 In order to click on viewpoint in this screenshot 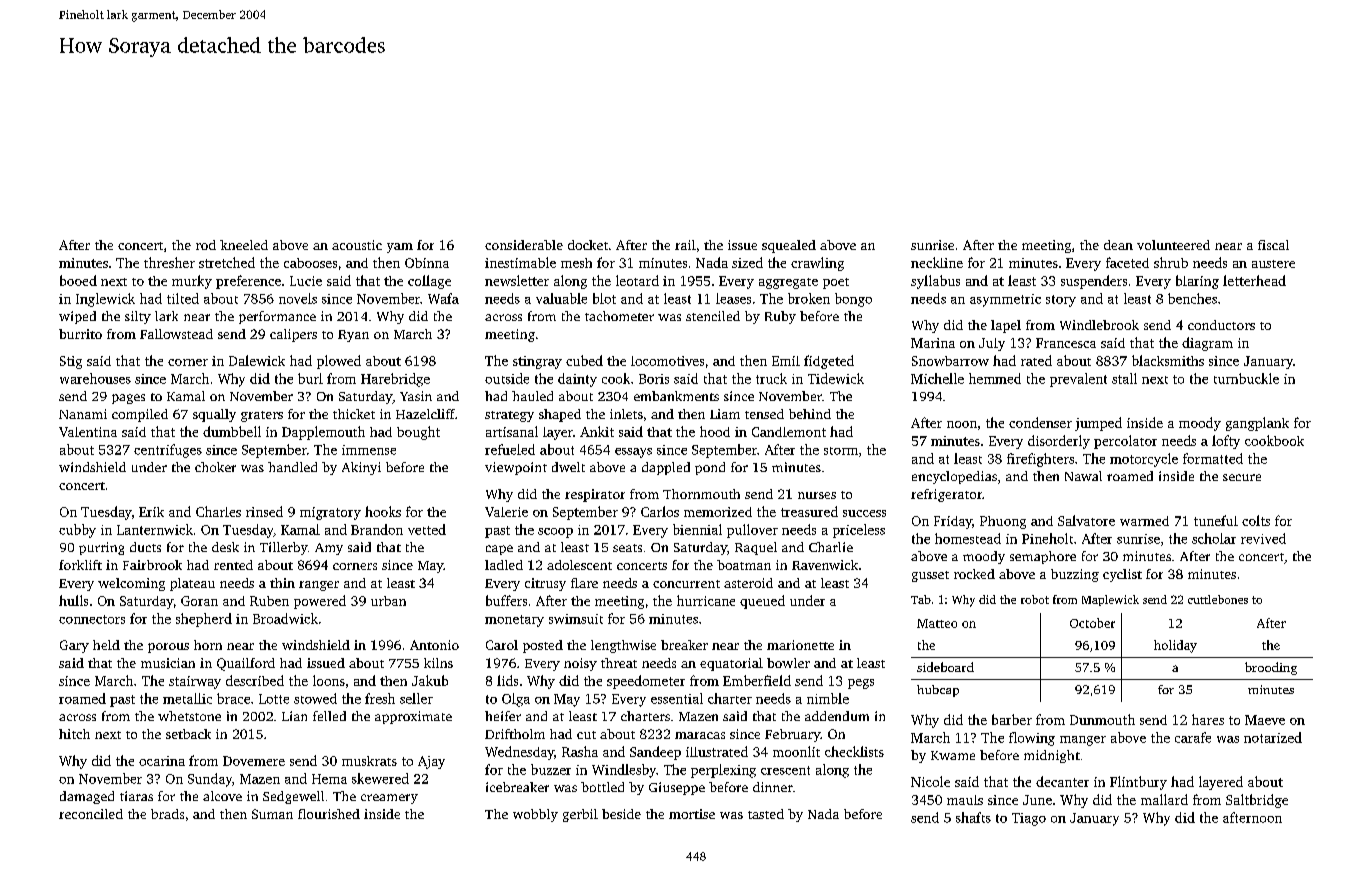, I will do `click(516, 468)`.
